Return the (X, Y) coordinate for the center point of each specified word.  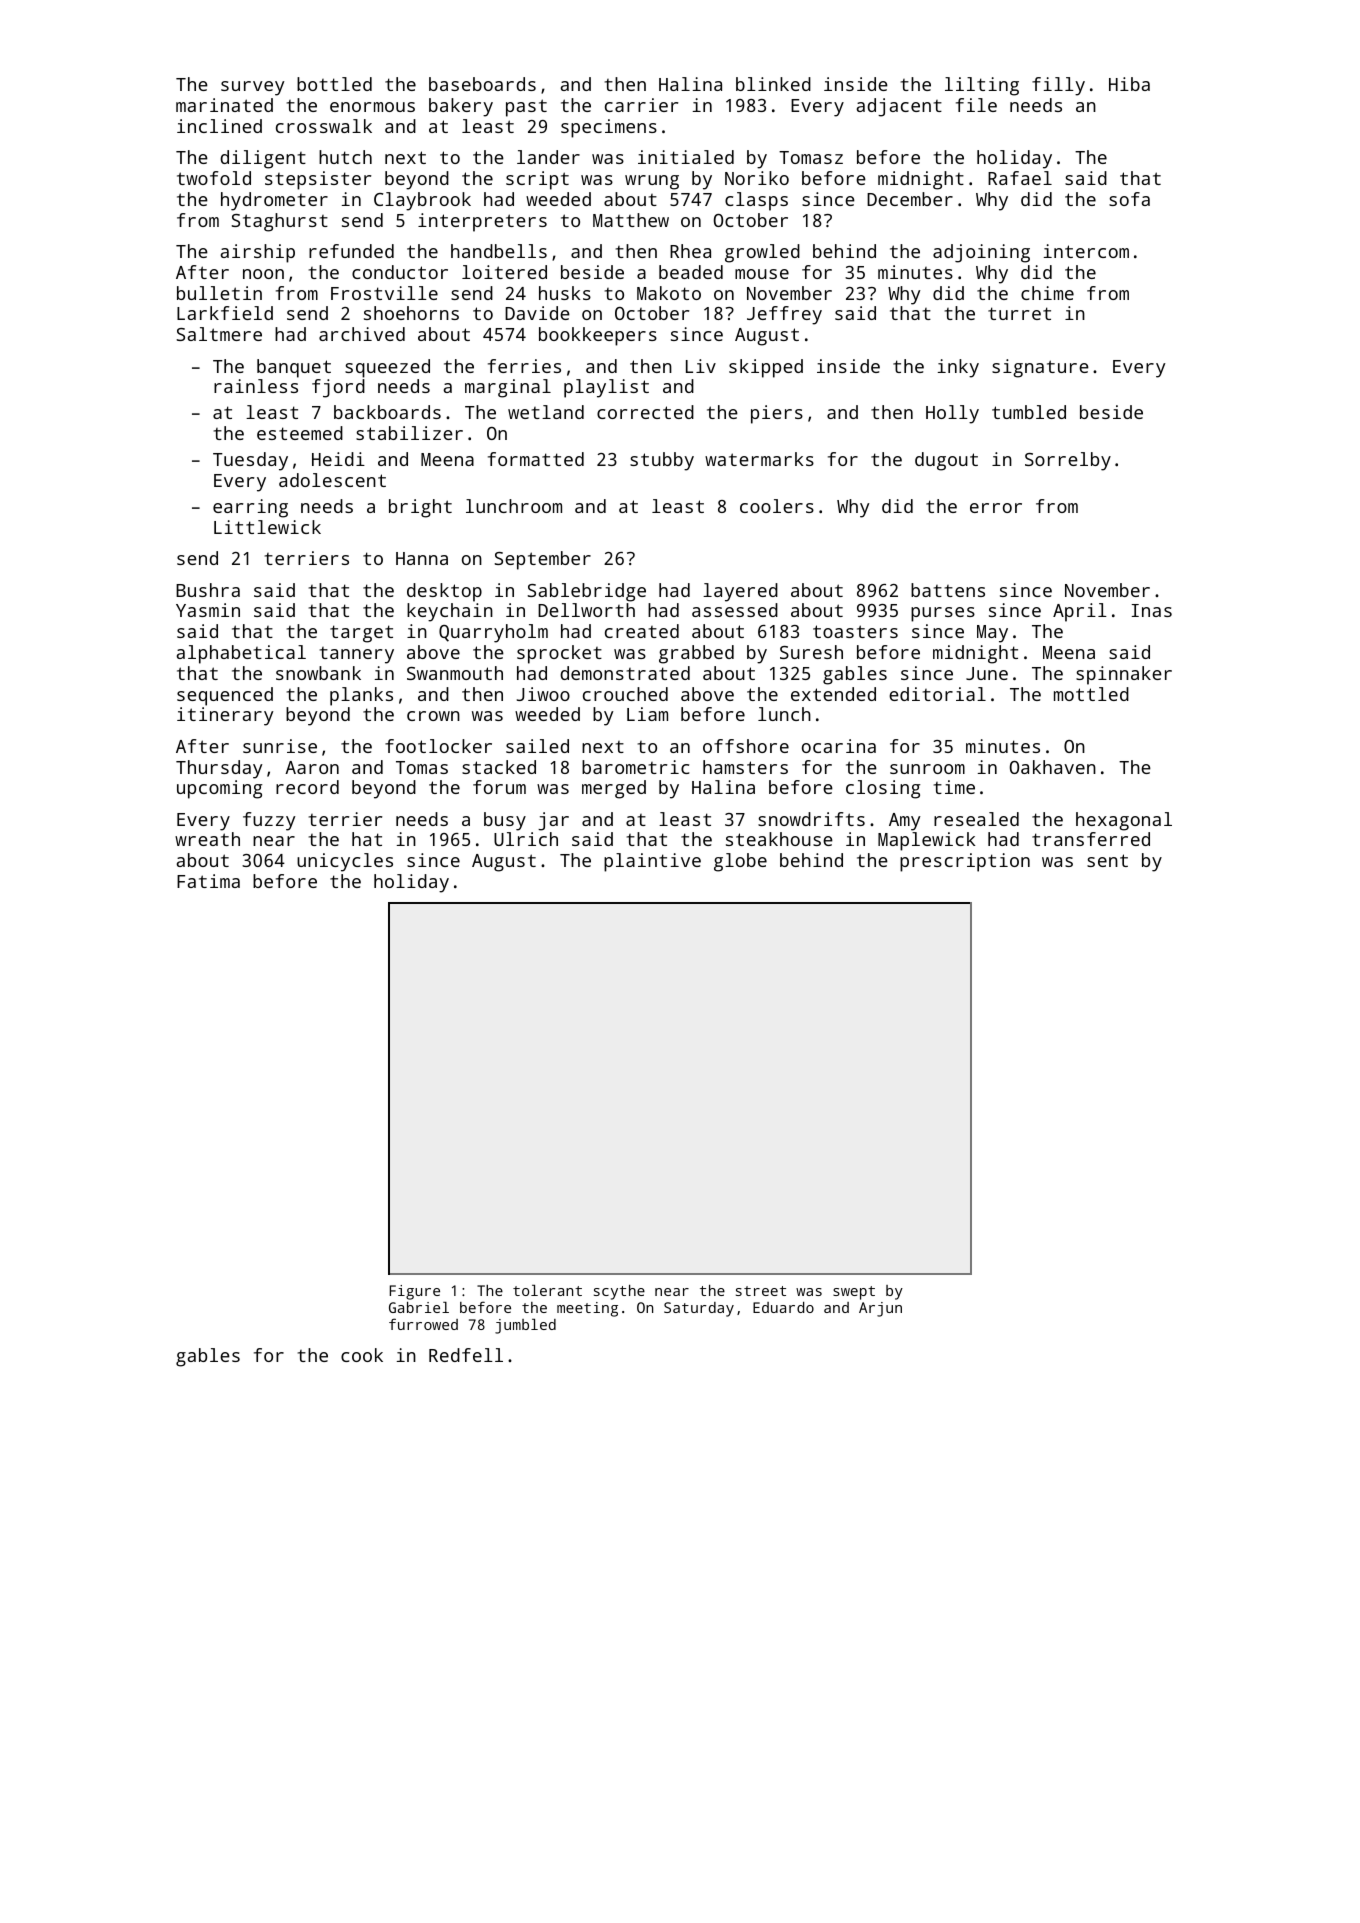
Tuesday (250, 461)
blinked (773, 84)
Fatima (208, 881)
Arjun (880, 1309)
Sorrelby (1068, 461)
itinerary (225, 716)
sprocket (559, 654)
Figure (415, 1292)
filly (1058, 86)
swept (854, 1293)
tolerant (547, 1290)
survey (253, 88)
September (543, 560)
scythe (619, 1292)
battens (948, 590)
